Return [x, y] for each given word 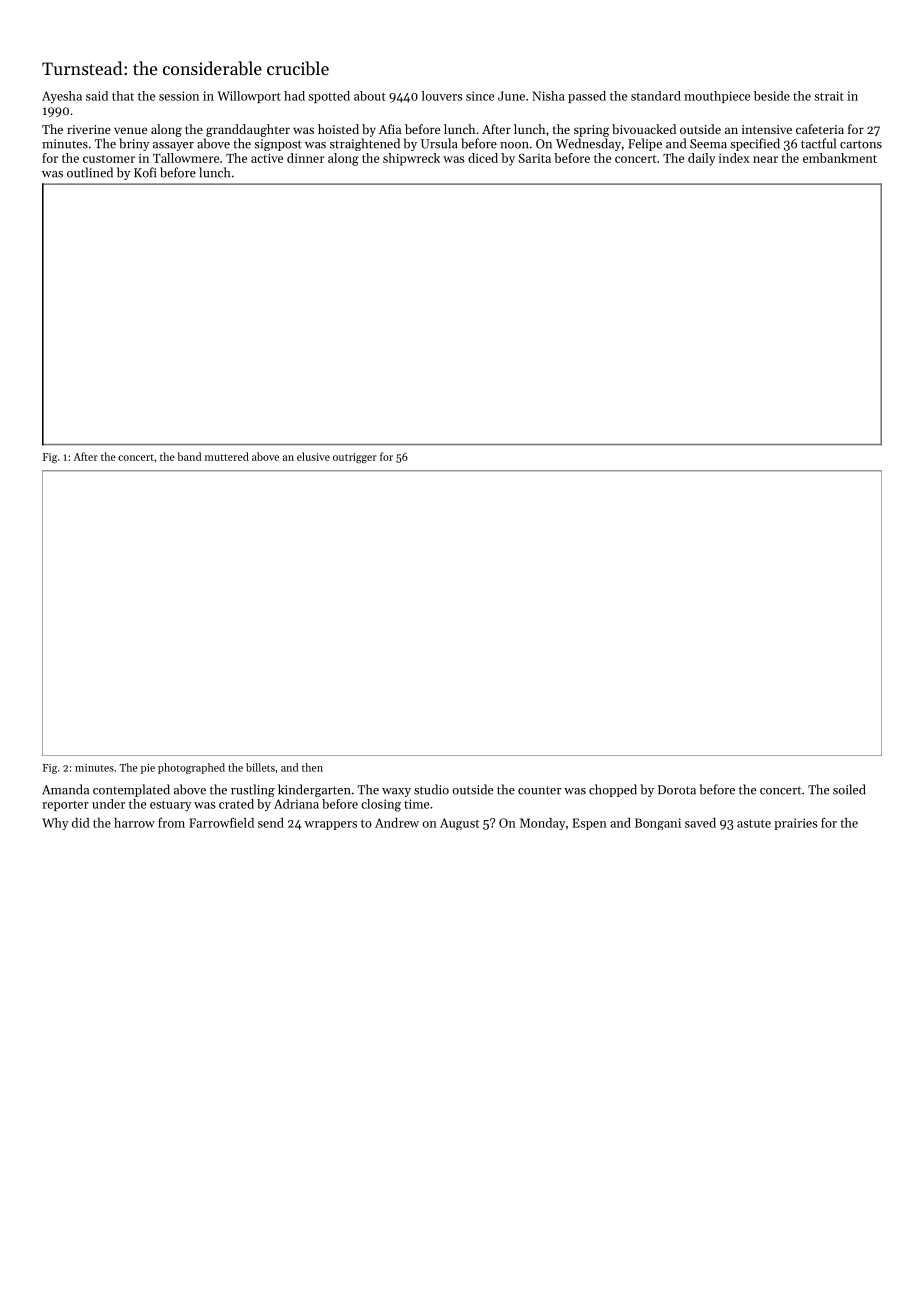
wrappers [330, 825]
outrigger [355, 458]
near [765, 159]
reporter [65, 806]
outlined [90, 172]
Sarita [534, 158]
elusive [313, 456]
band [189, 456]
